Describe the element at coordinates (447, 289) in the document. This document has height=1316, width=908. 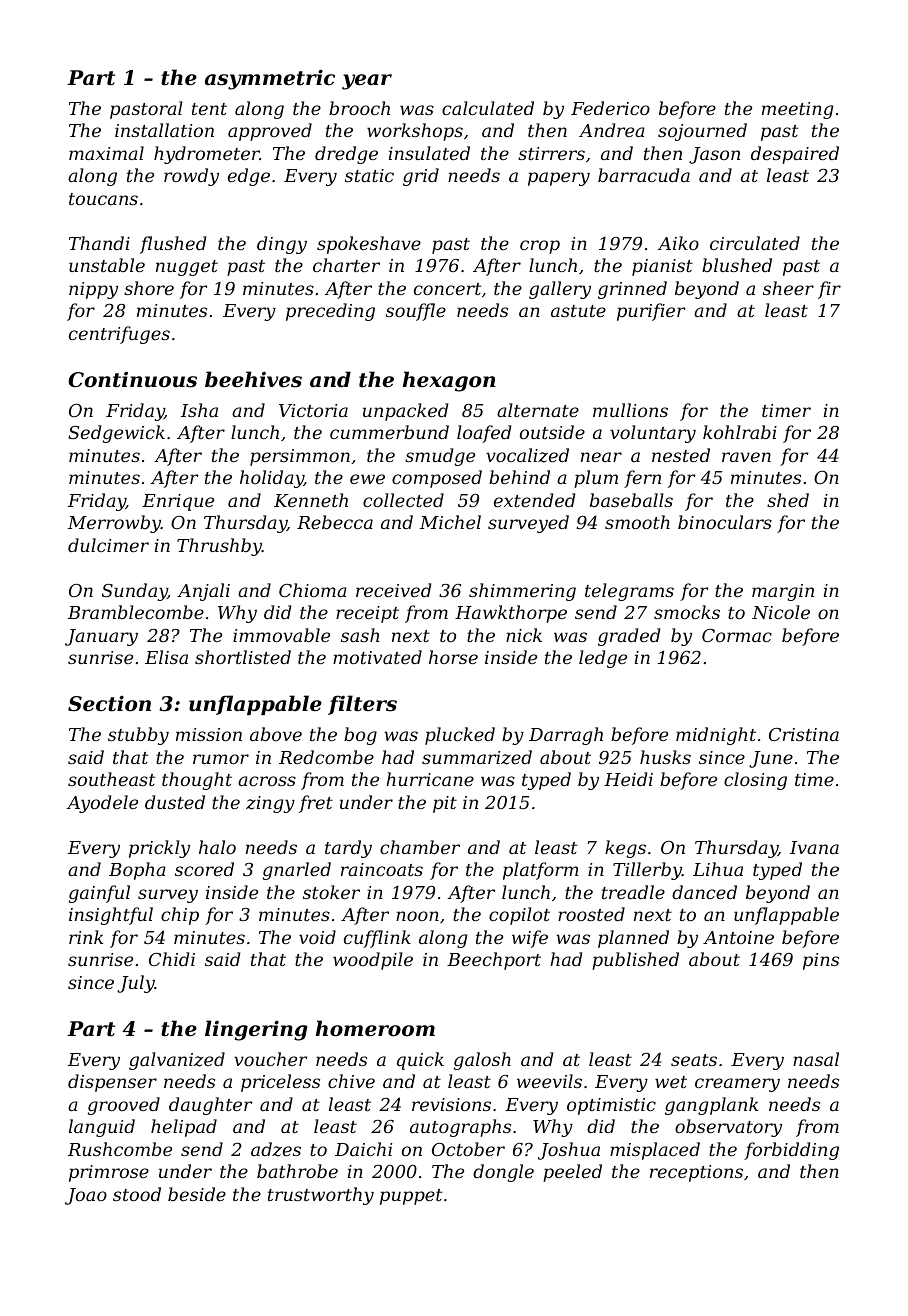
I see `concert` at that location.
